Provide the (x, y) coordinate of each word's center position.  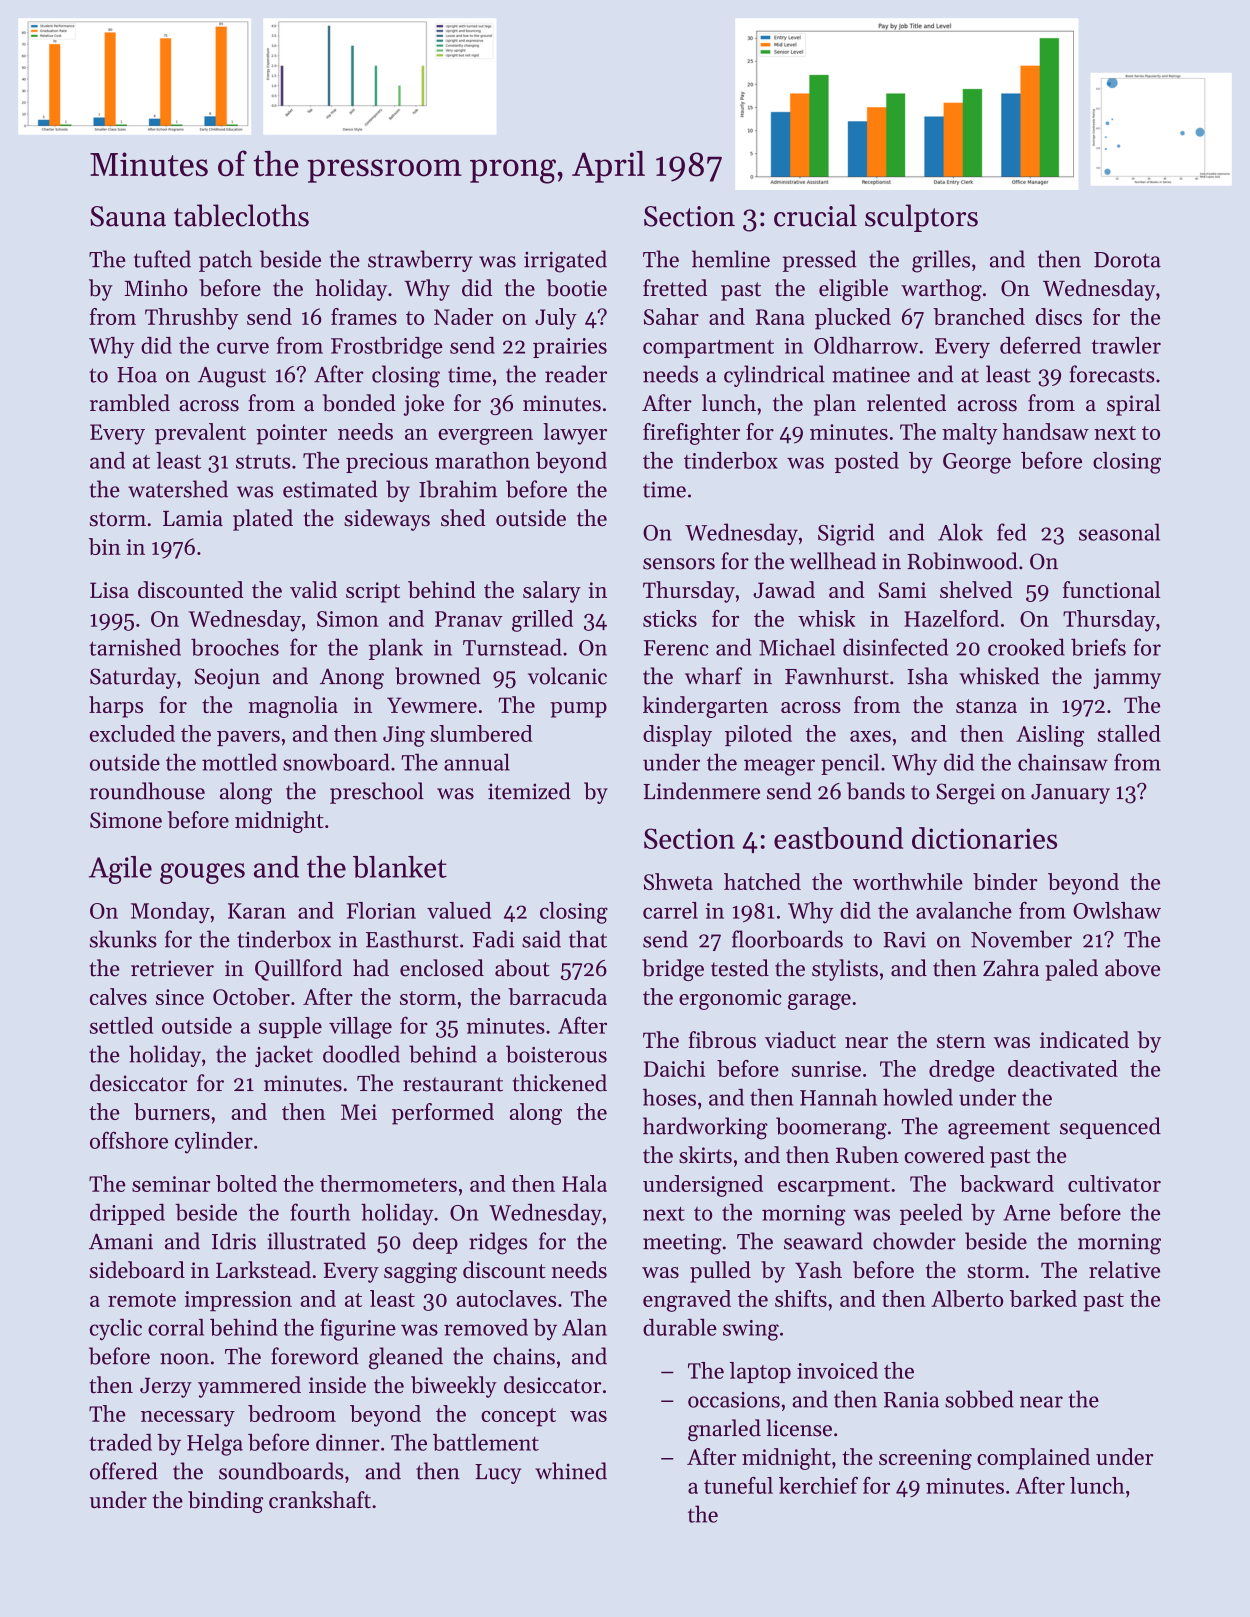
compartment (708, 349)
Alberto (967, 1298)
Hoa (137, 375)
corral (176, 1327)
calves (118, 996)
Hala (584, 1183)
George (977, 463)
